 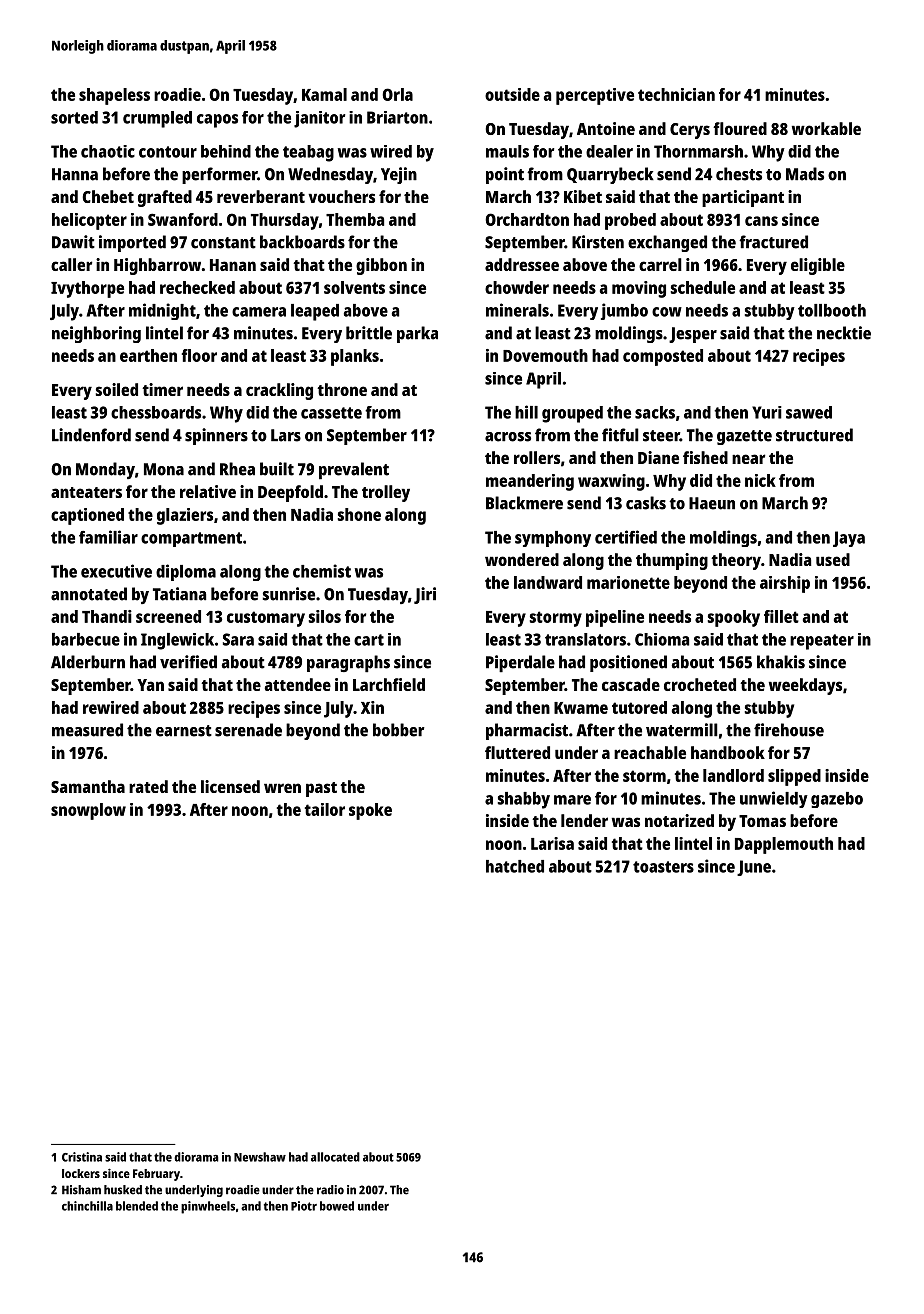 What do you see at coordinates (86, 492) in the image?
I see `anteaters` at bounding box center [86, 492].
